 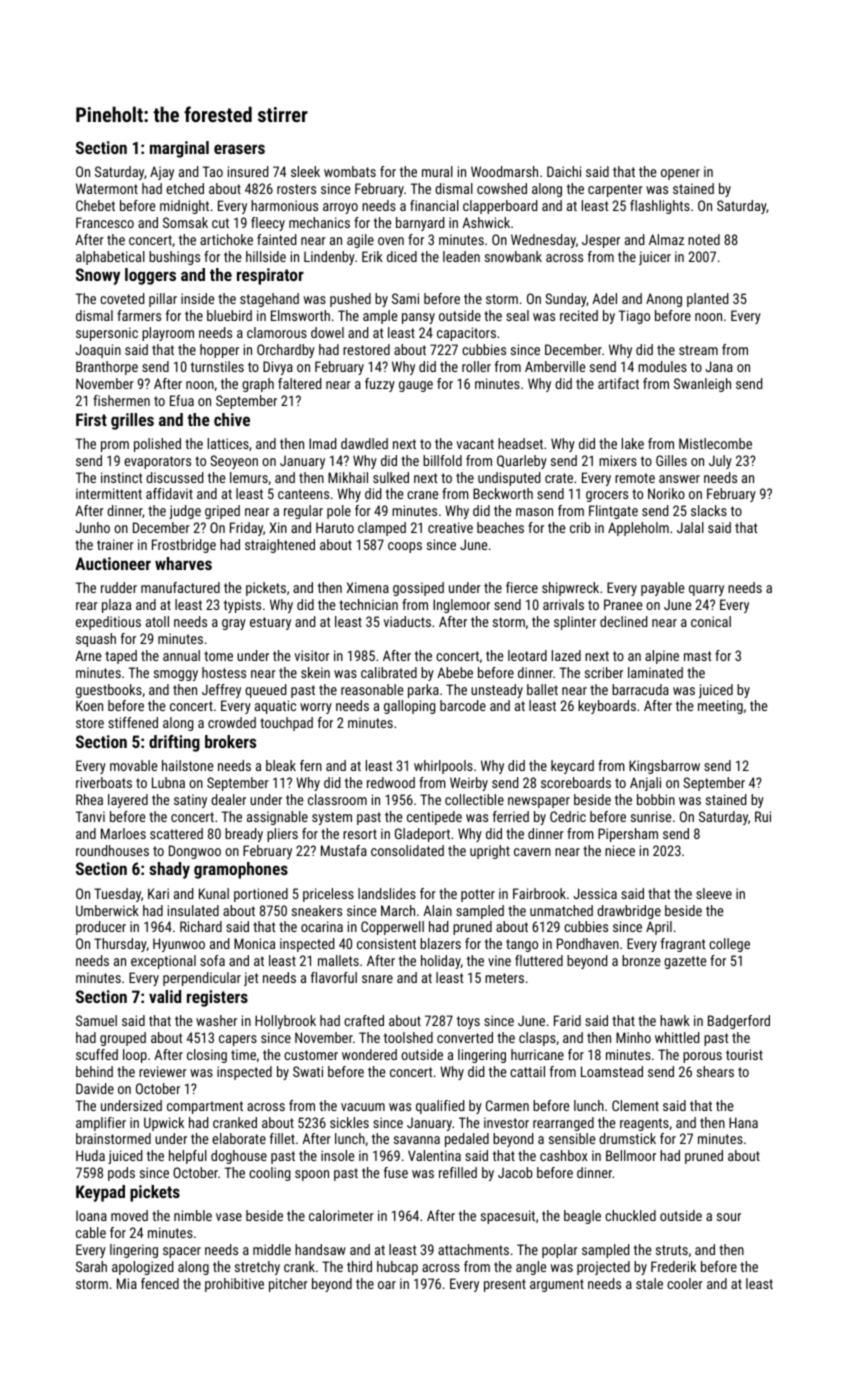 What do you see at coordinates (107, 188) in the image?
I see `Watermont` at bounding box center [107, 188].
